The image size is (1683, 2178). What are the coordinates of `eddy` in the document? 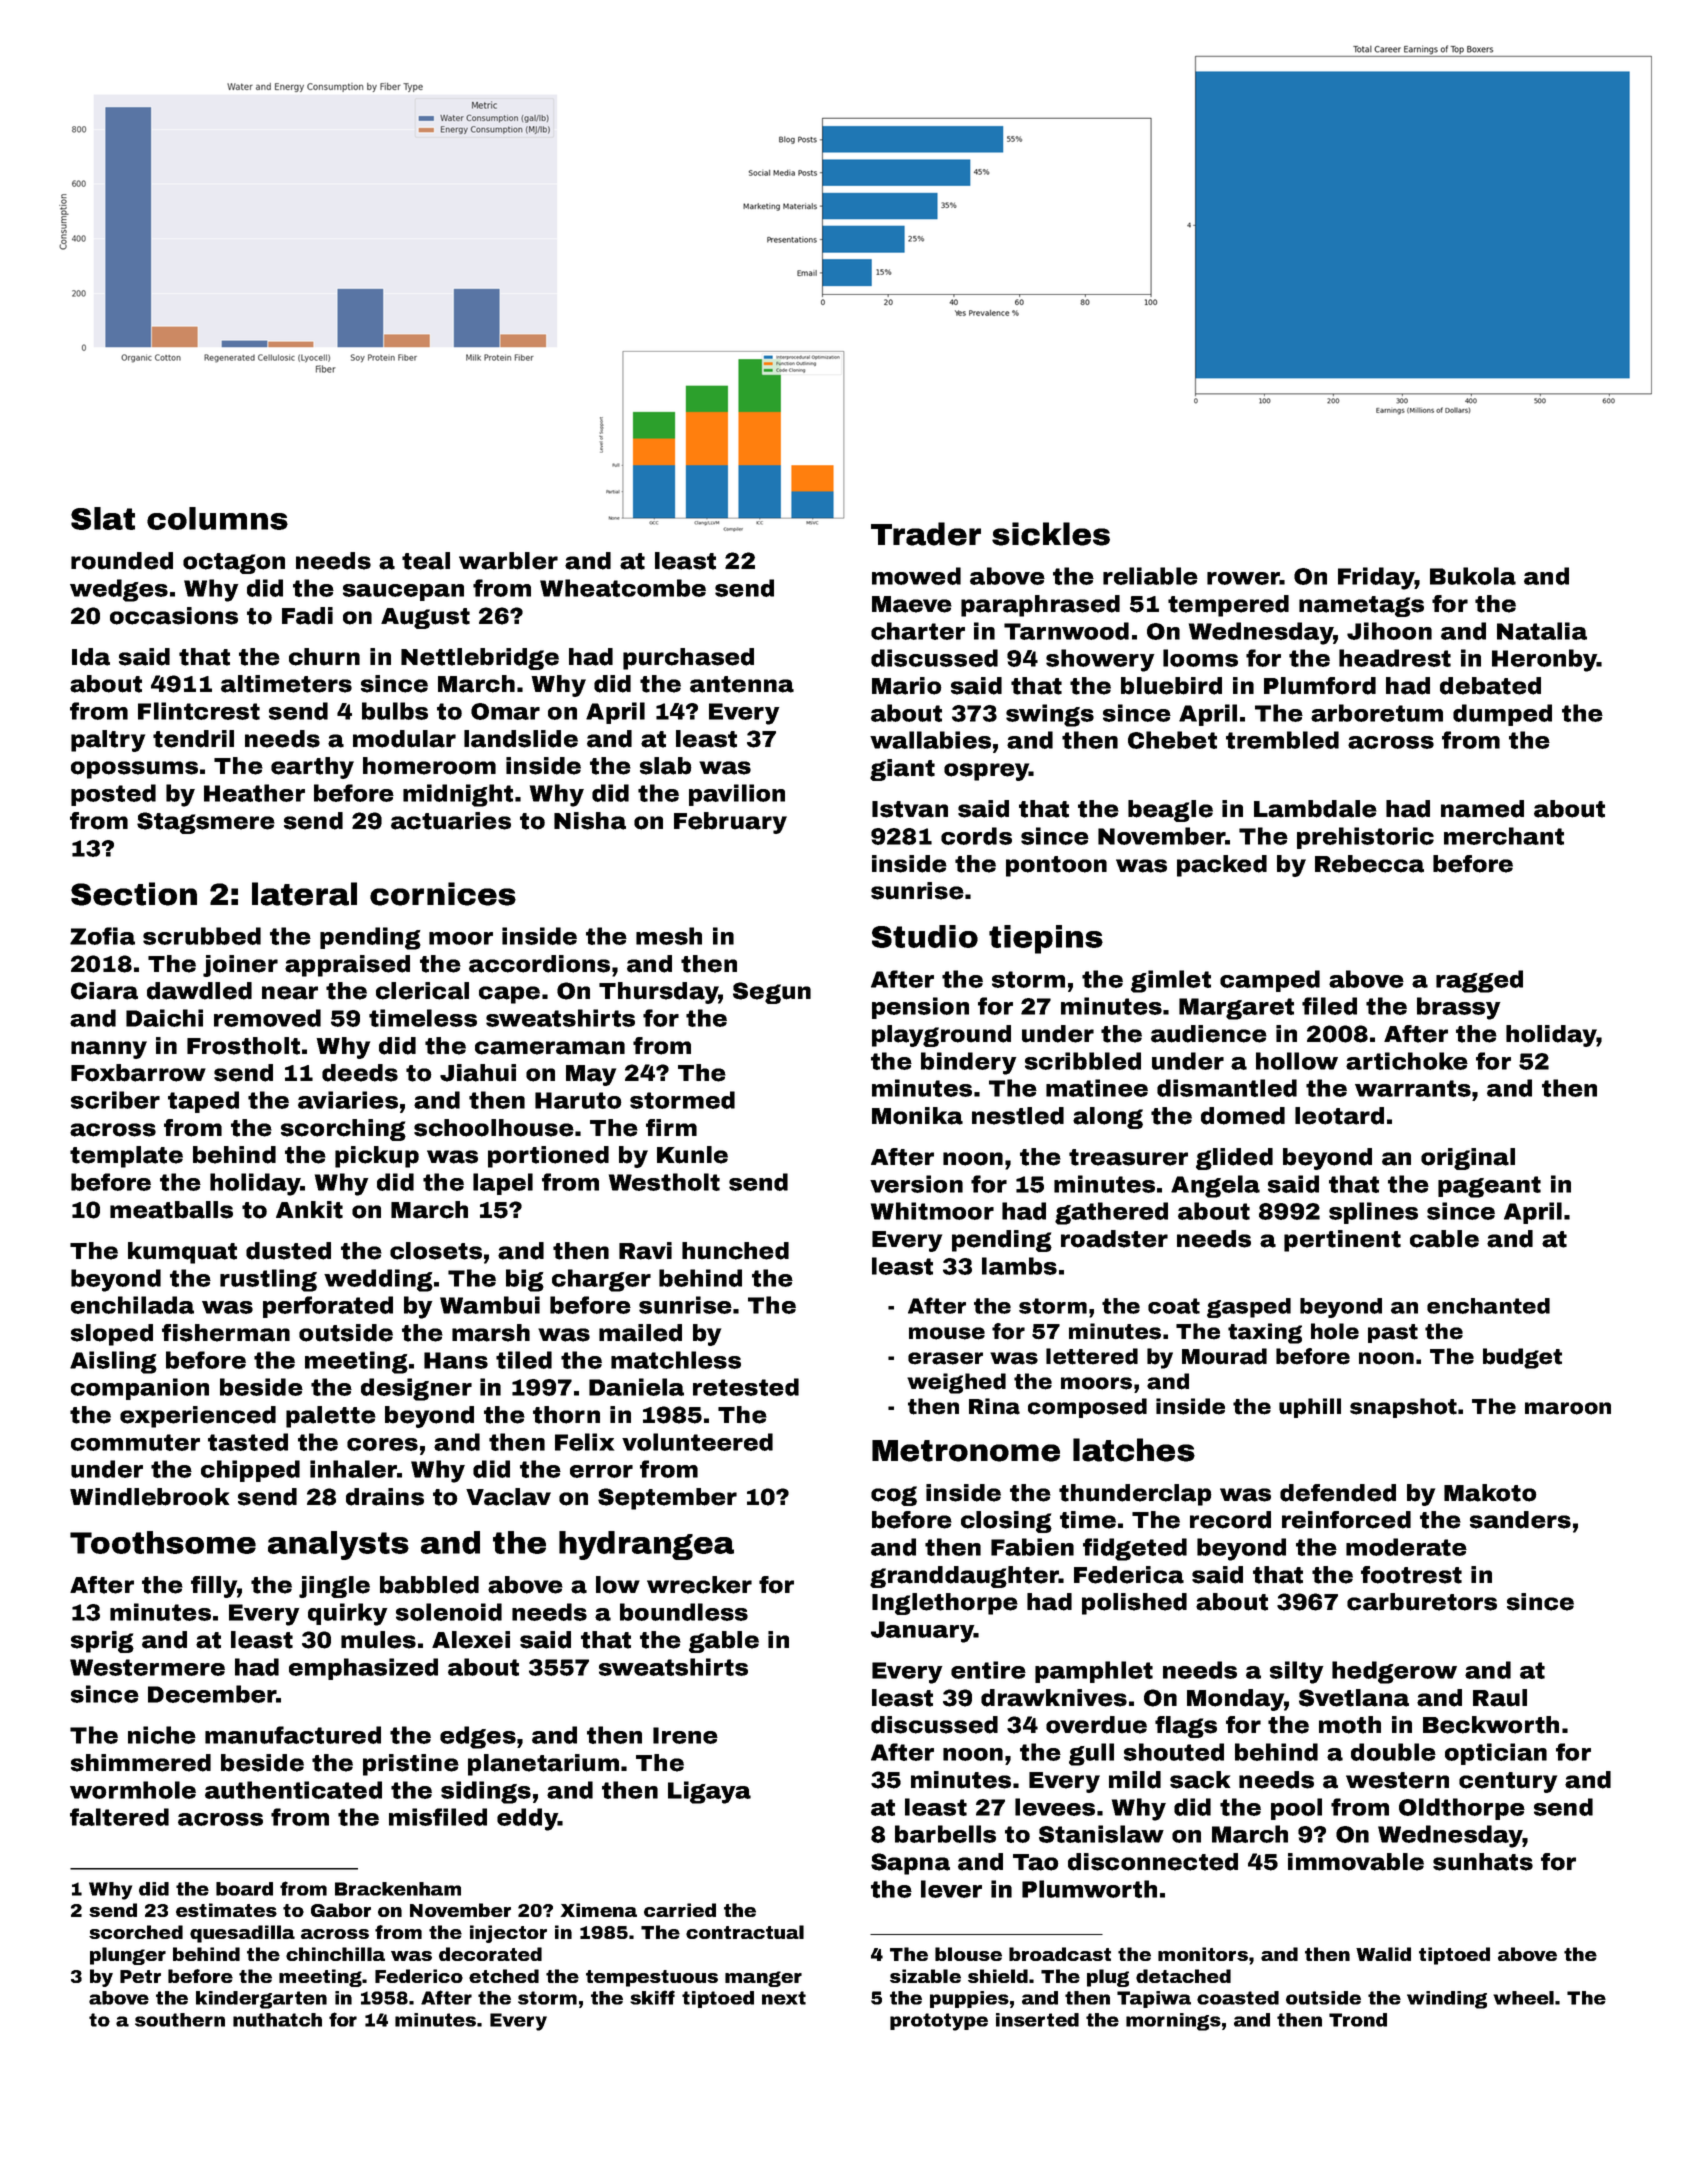 It's located at (527, 1819).
